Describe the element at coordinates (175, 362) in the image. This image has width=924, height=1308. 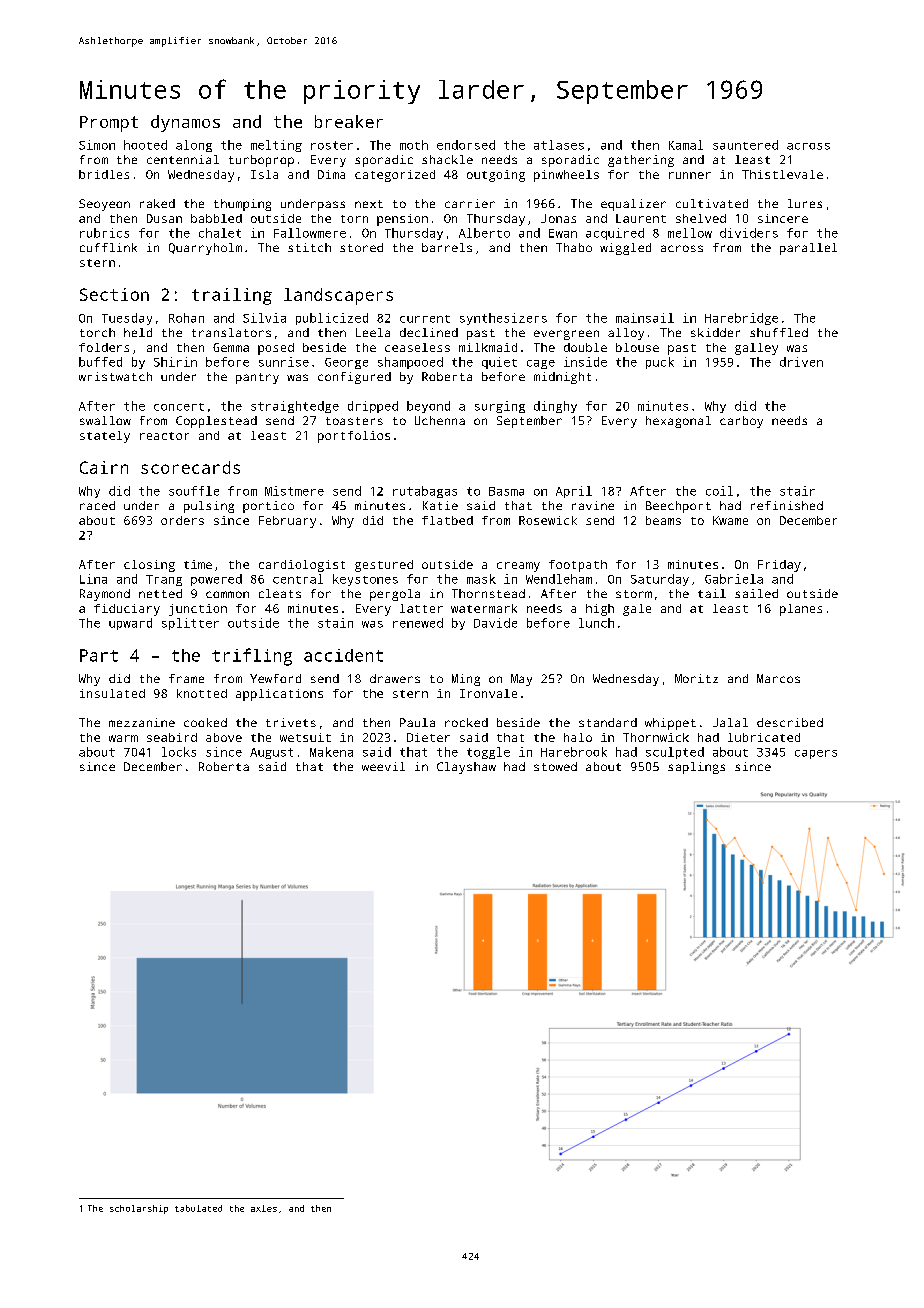
I see `Shirin` at that location.
